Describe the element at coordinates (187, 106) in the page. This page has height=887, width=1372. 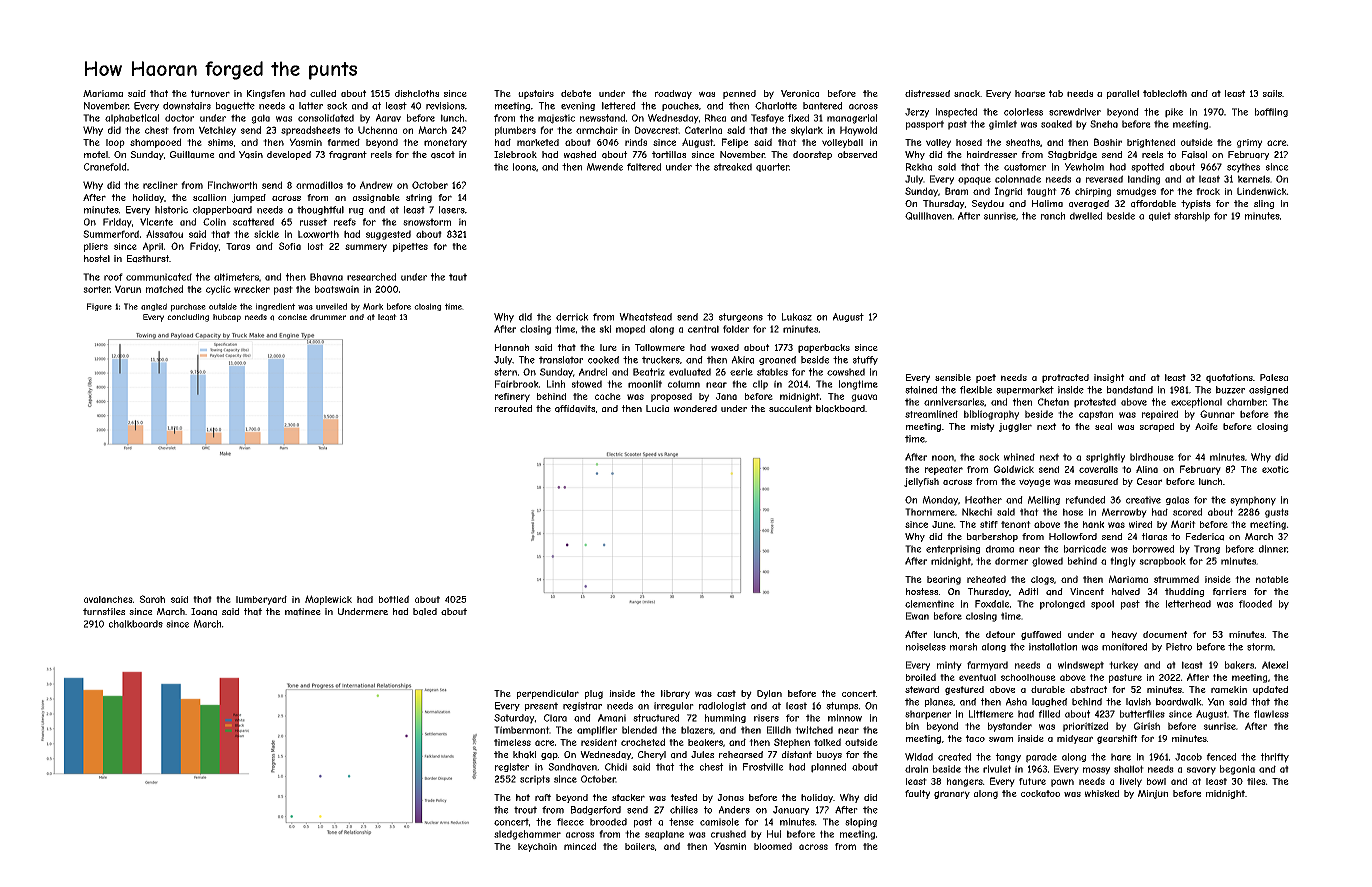
I see `downstairs` at that location.
